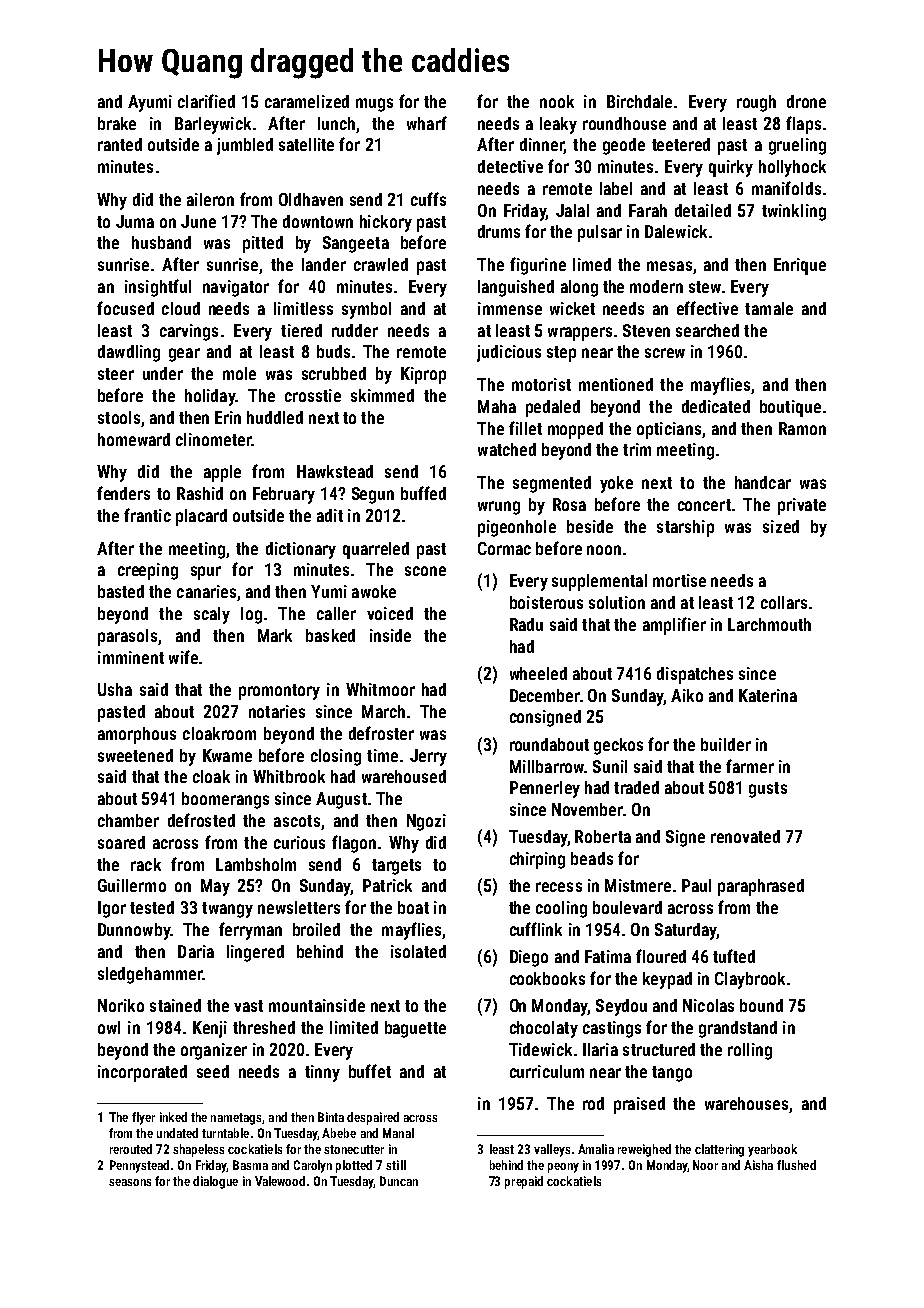 This document has height=1308, width=924. Describe the element at coordinates (423, 493) in the document. I see `buffed` at that location.
